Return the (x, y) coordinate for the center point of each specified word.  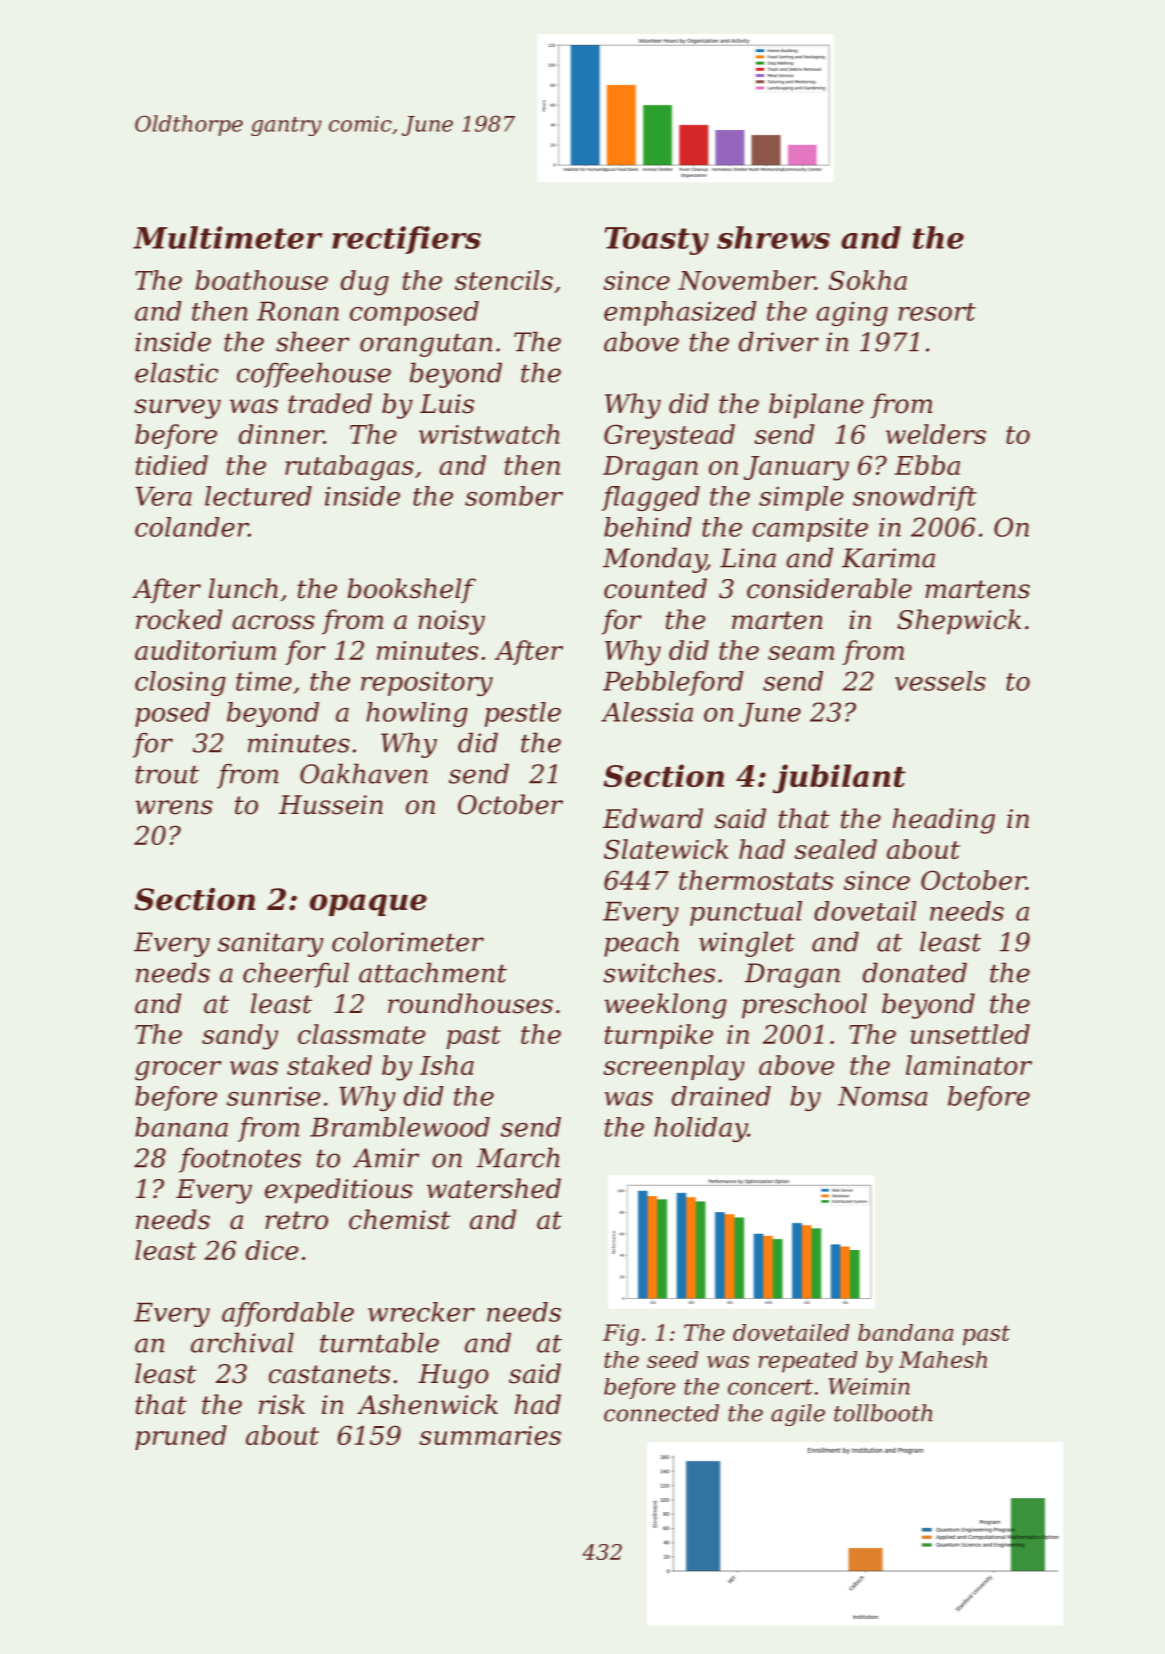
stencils (504, 280)
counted (655, 588)
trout (167, 775)
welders (936, 434)
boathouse (262, 280)
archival (242, 1342)
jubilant (839, 778)
